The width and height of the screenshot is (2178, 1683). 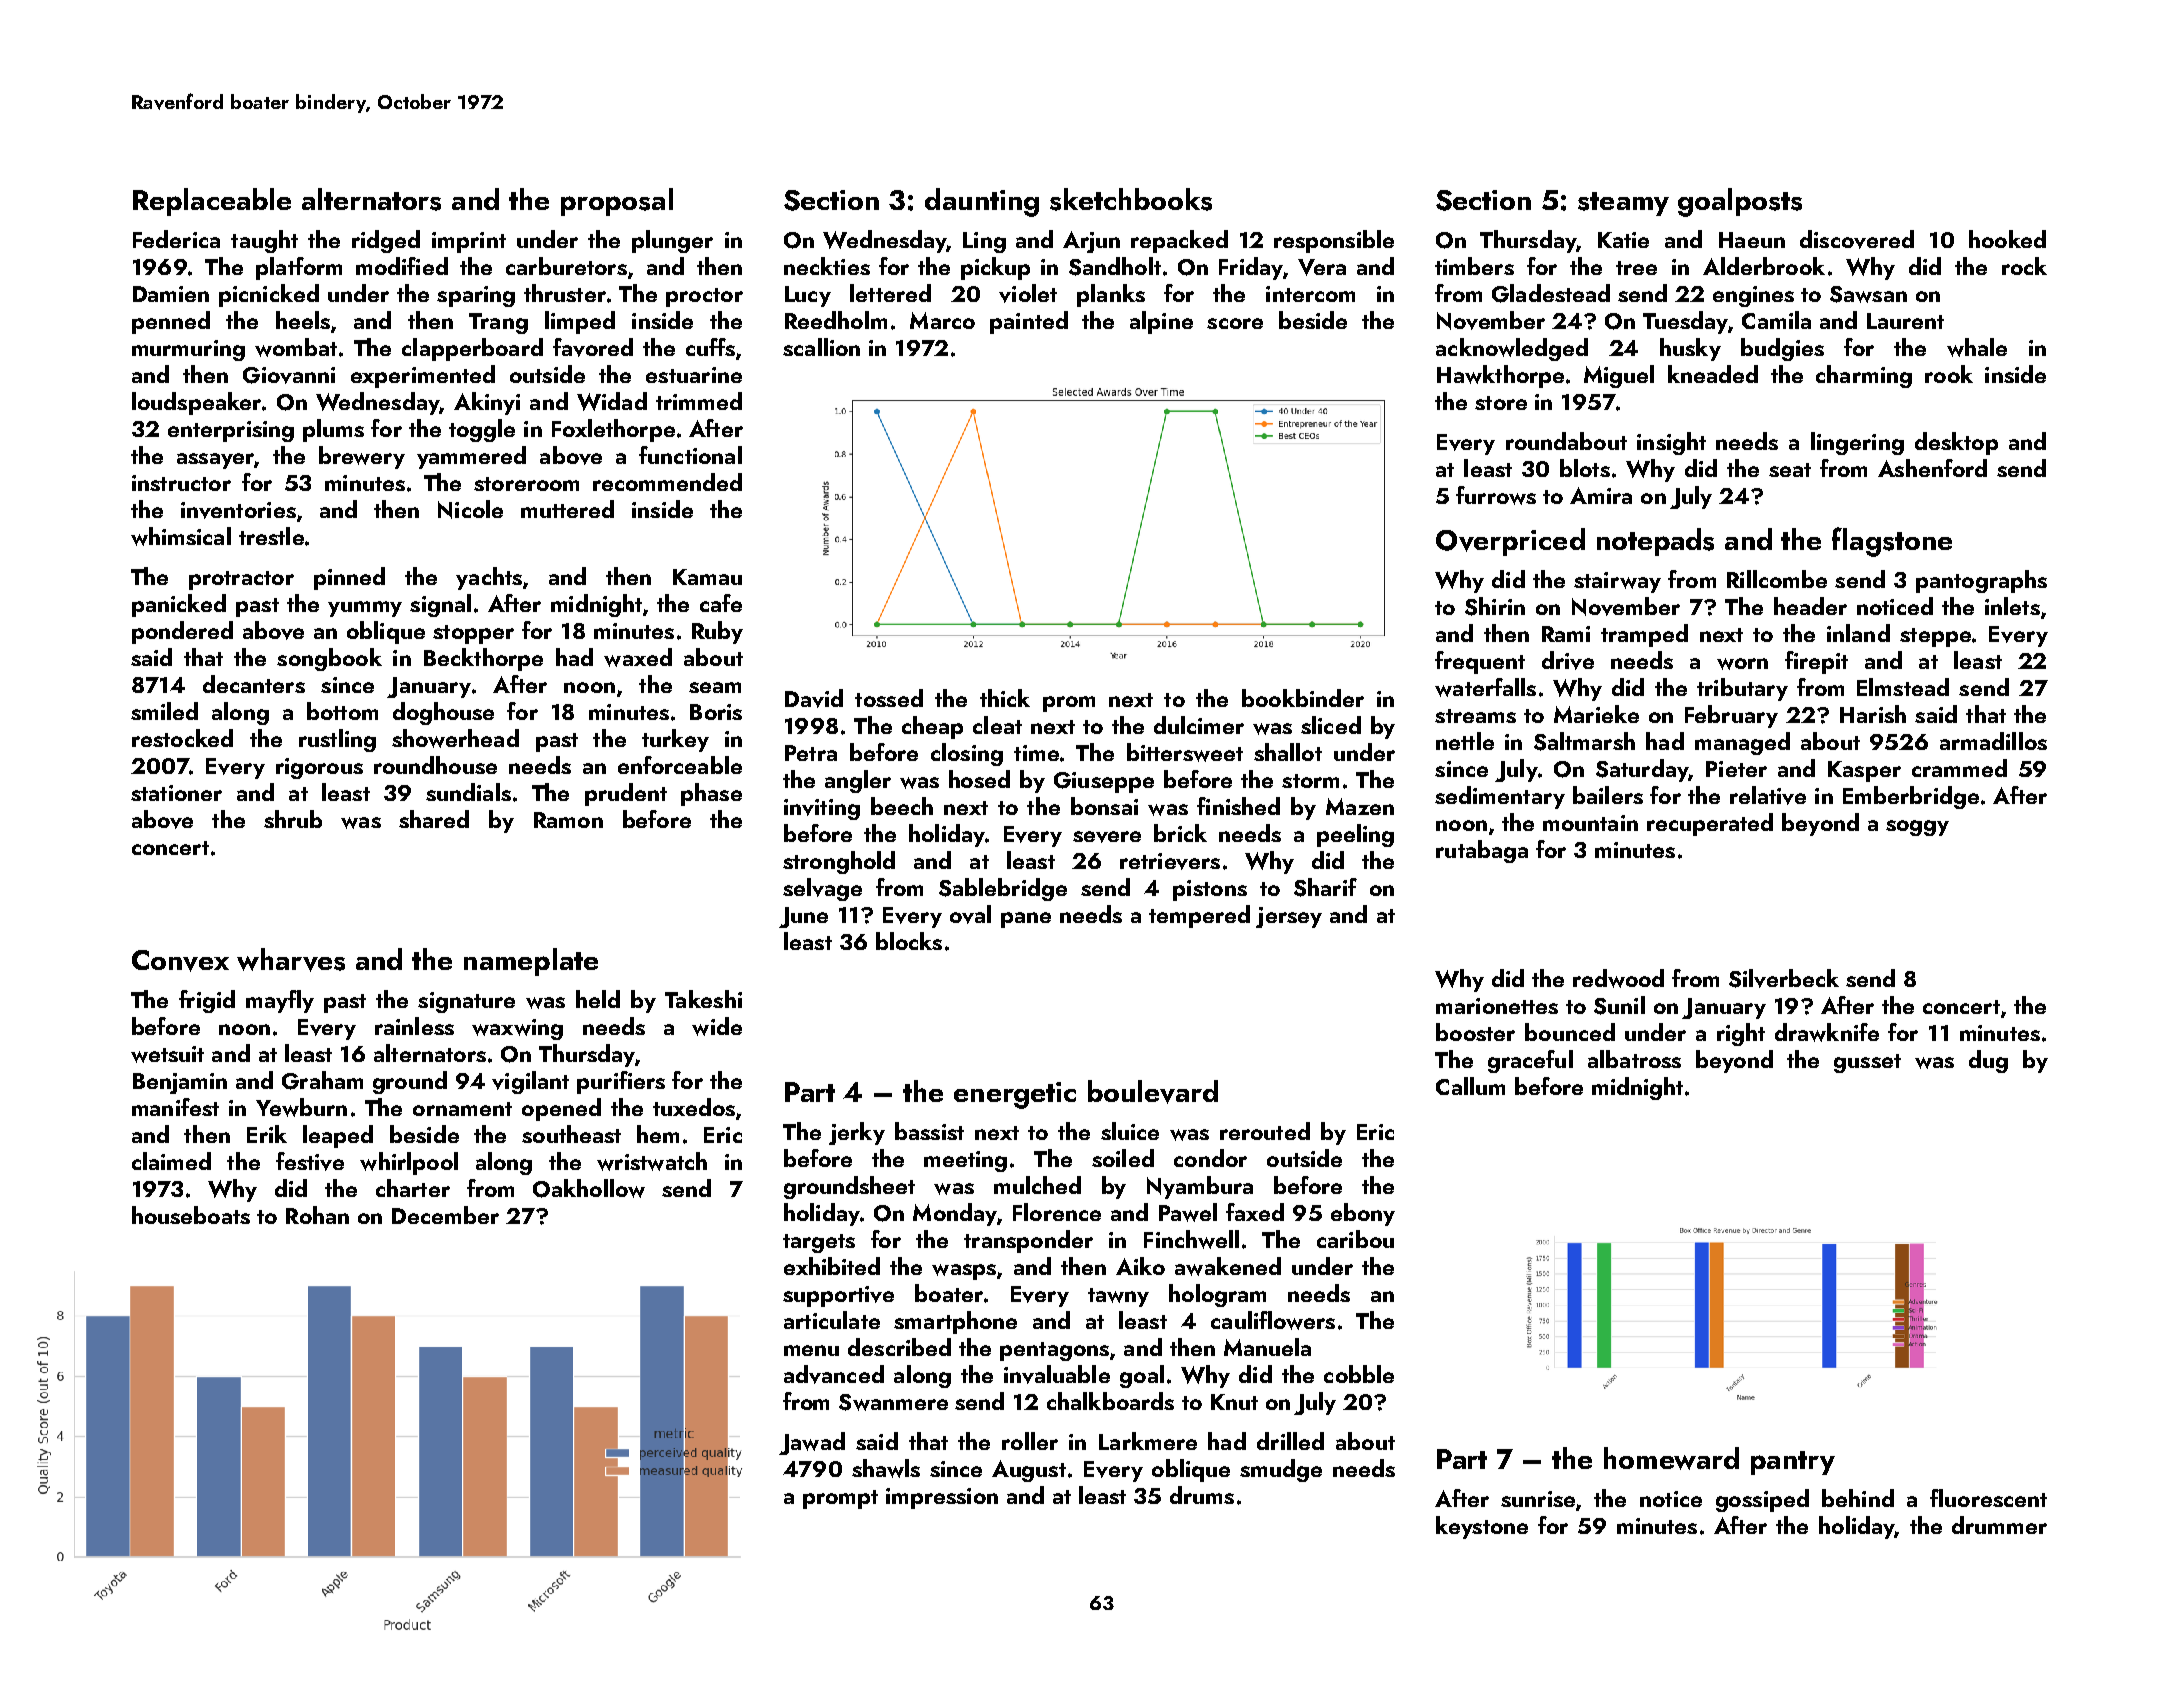 I want to click on hooked, so click(x=2007, y=239).
